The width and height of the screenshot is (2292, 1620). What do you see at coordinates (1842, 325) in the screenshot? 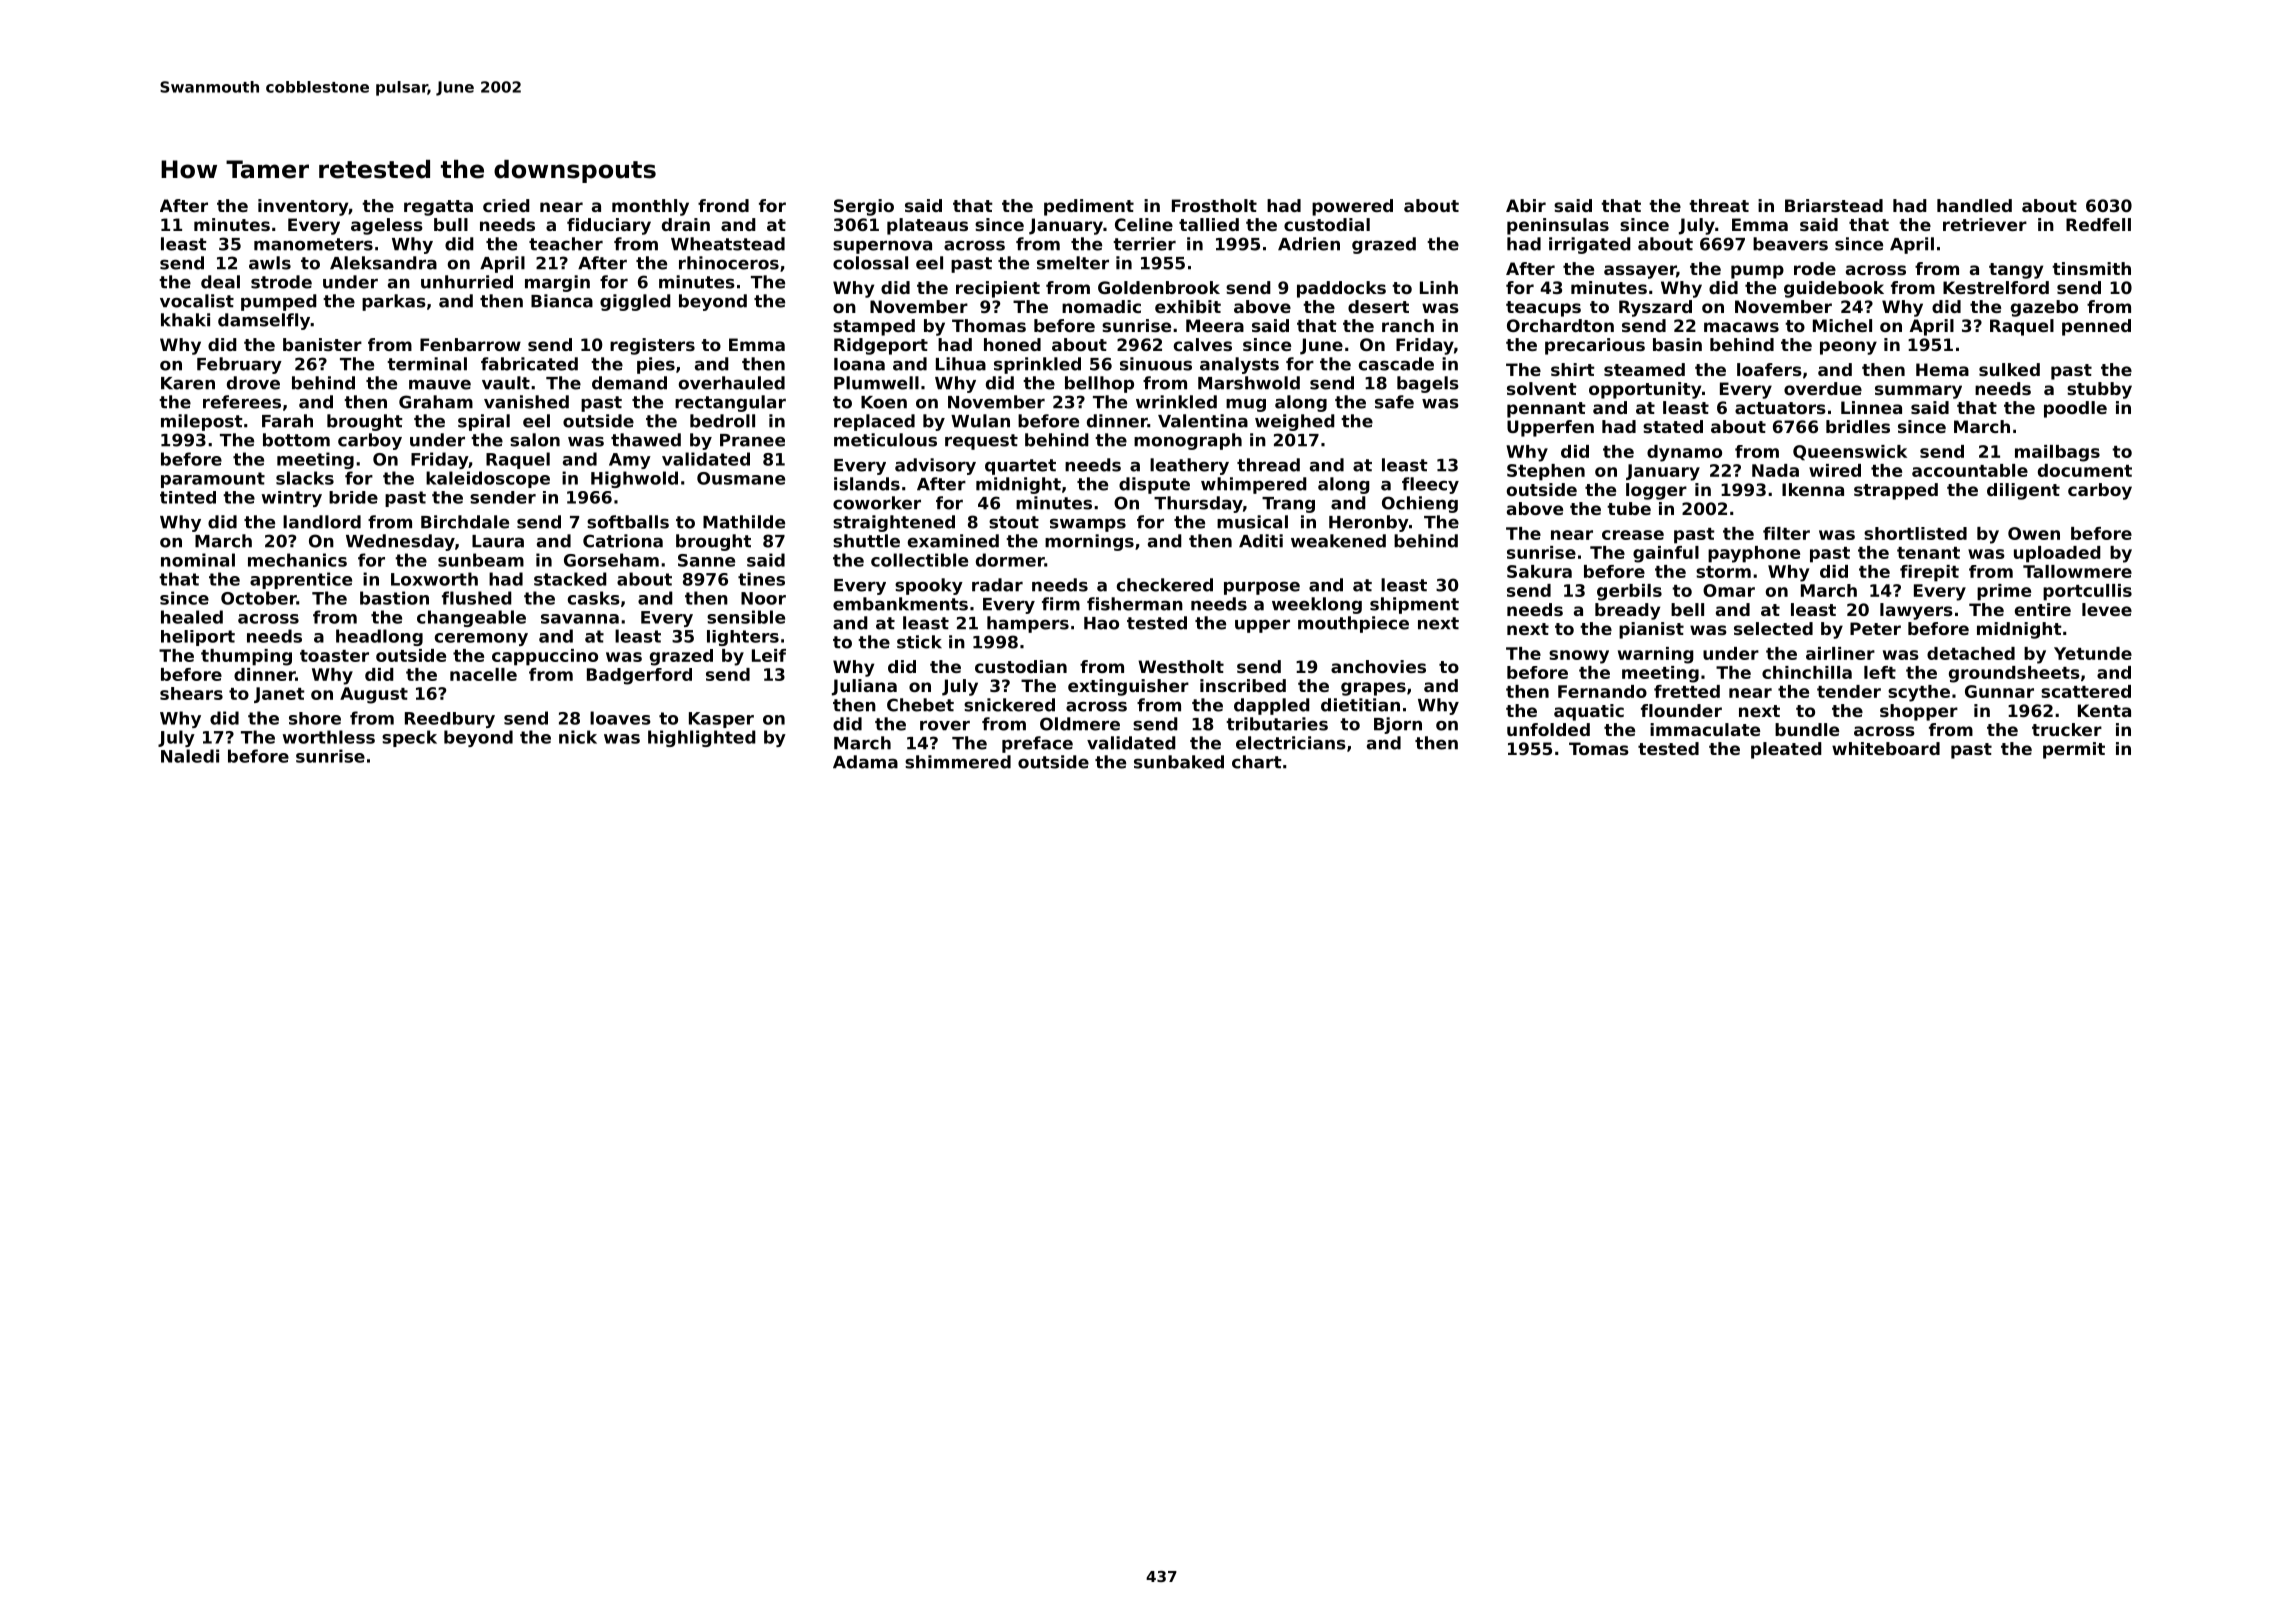
I see `Michel` at bounding box center [1842, 325].
